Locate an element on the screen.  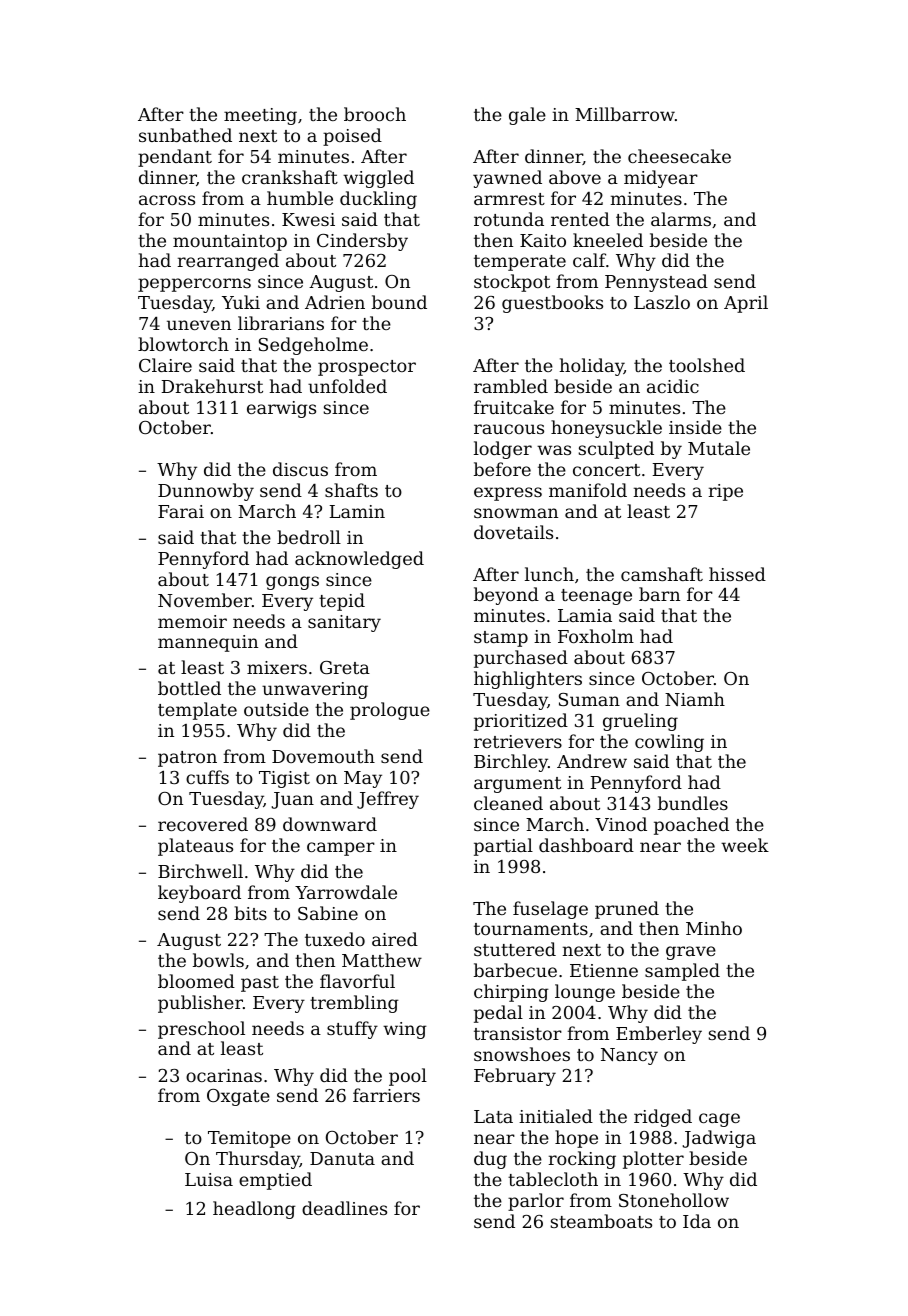
Millbarrow is located at coordinates (625, 114).
